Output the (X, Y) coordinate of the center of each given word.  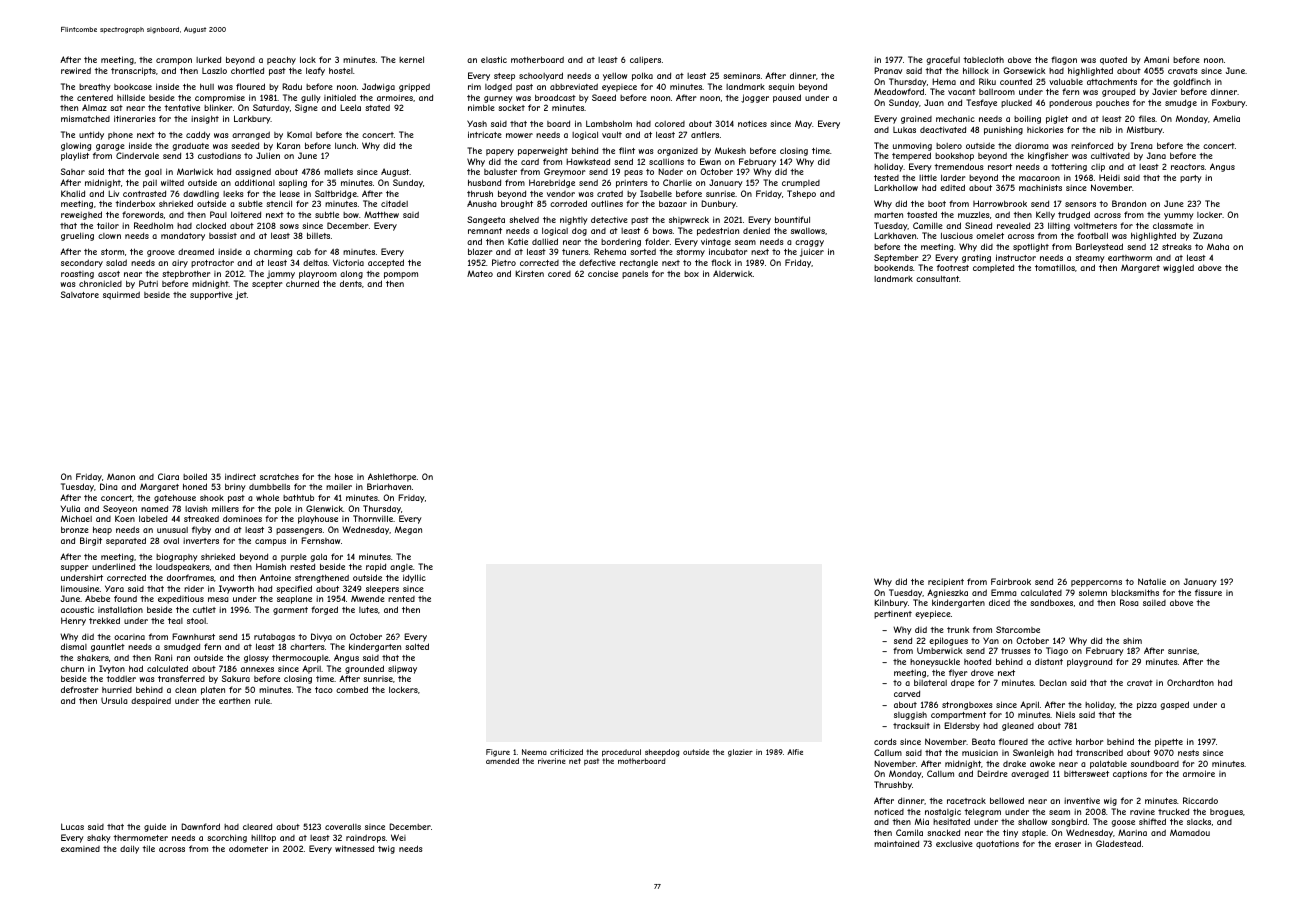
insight (205, 119)
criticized (566, 752)
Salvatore (80, 294)
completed (993, 268)
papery (500, 152)
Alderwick (733, 273)
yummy (1179, 216)
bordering (621, 243)
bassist (223, 235)
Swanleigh (1033, 753)
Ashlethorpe (392, 477)
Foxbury (1229, 103)
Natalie (1152, 581)
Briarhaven (389, 486)
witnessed (354, 848)
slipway (402, 669)
